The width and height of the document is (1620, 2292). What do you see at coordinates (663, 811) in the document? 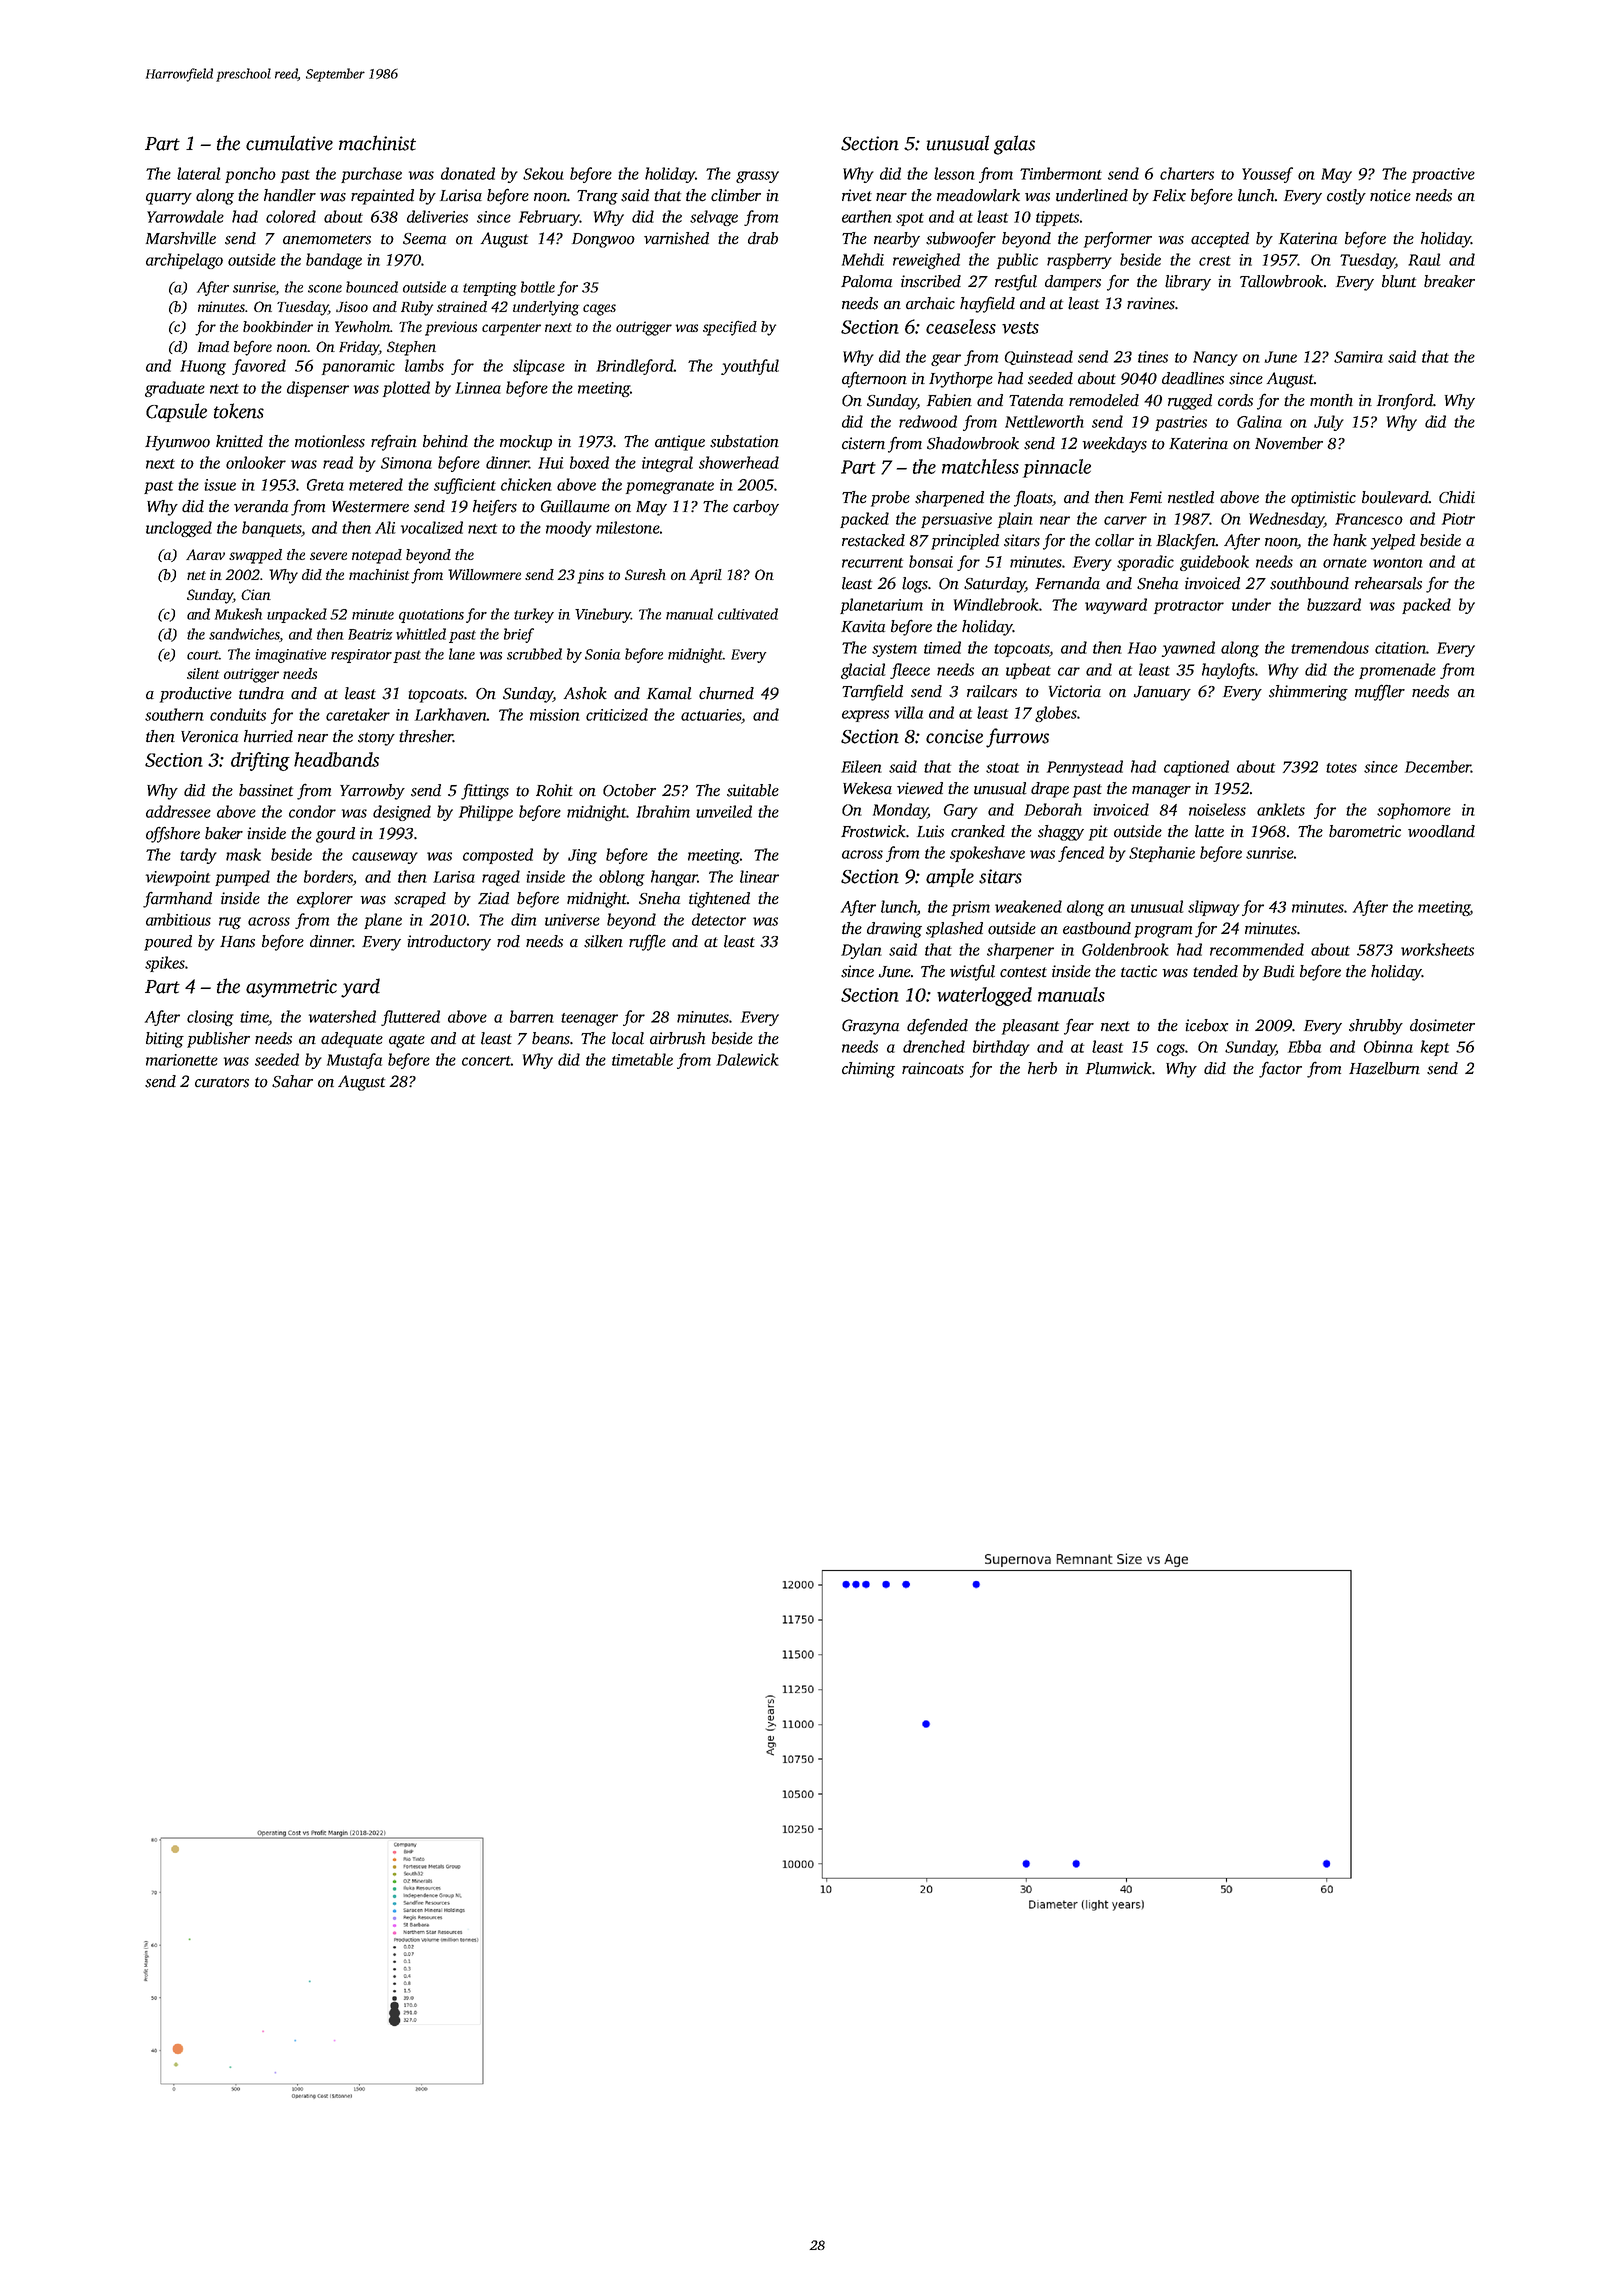
I see `Ibrahim` at bounding box center [663, 811].
